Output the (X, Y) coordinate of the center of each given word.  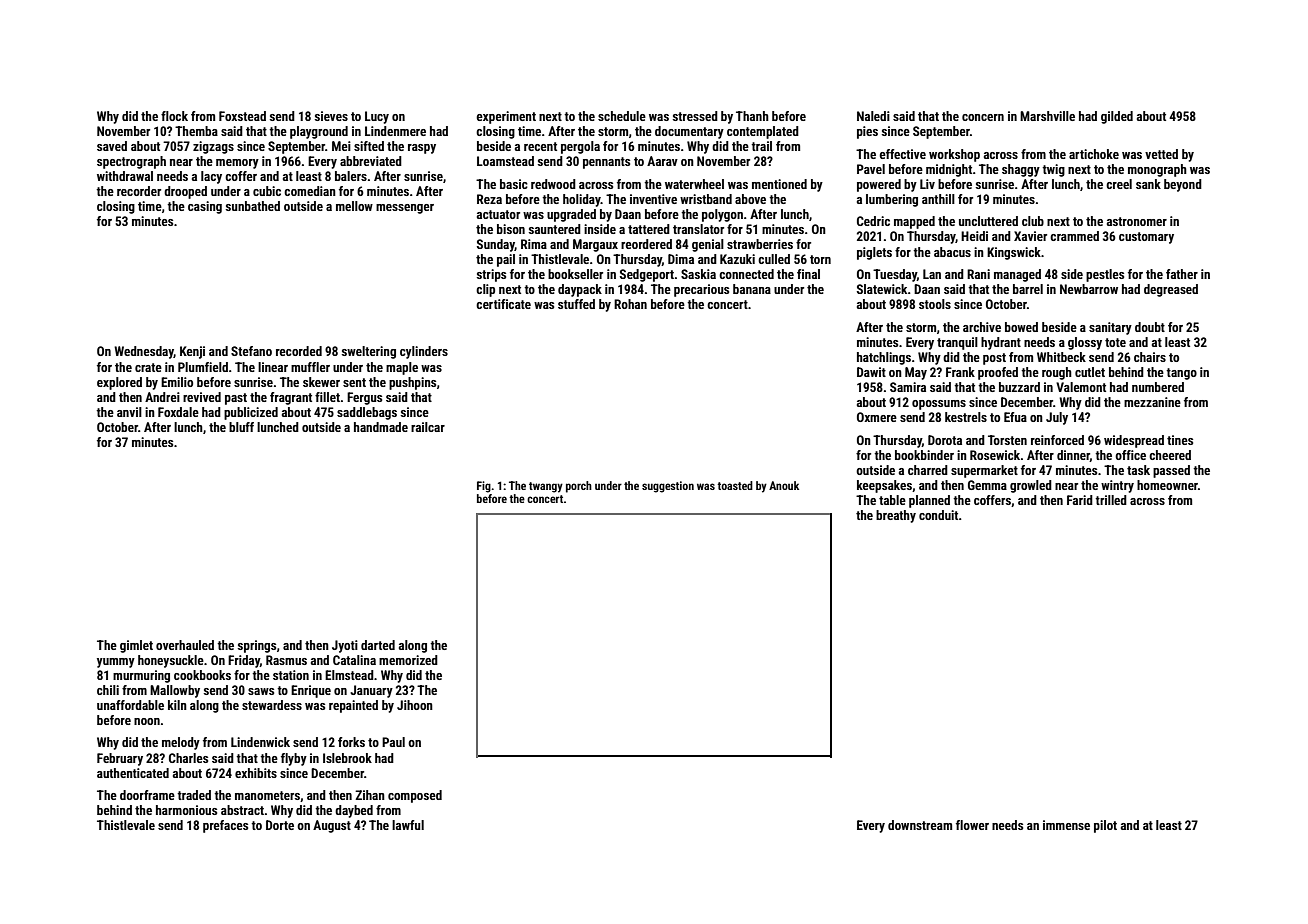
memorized (408, 660)
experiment (506, 117)
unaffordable (130, 705)
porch (579, 487)
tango (1181, 374)
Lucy (377, 117)
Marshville (1047, 116)
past (236, 399)
